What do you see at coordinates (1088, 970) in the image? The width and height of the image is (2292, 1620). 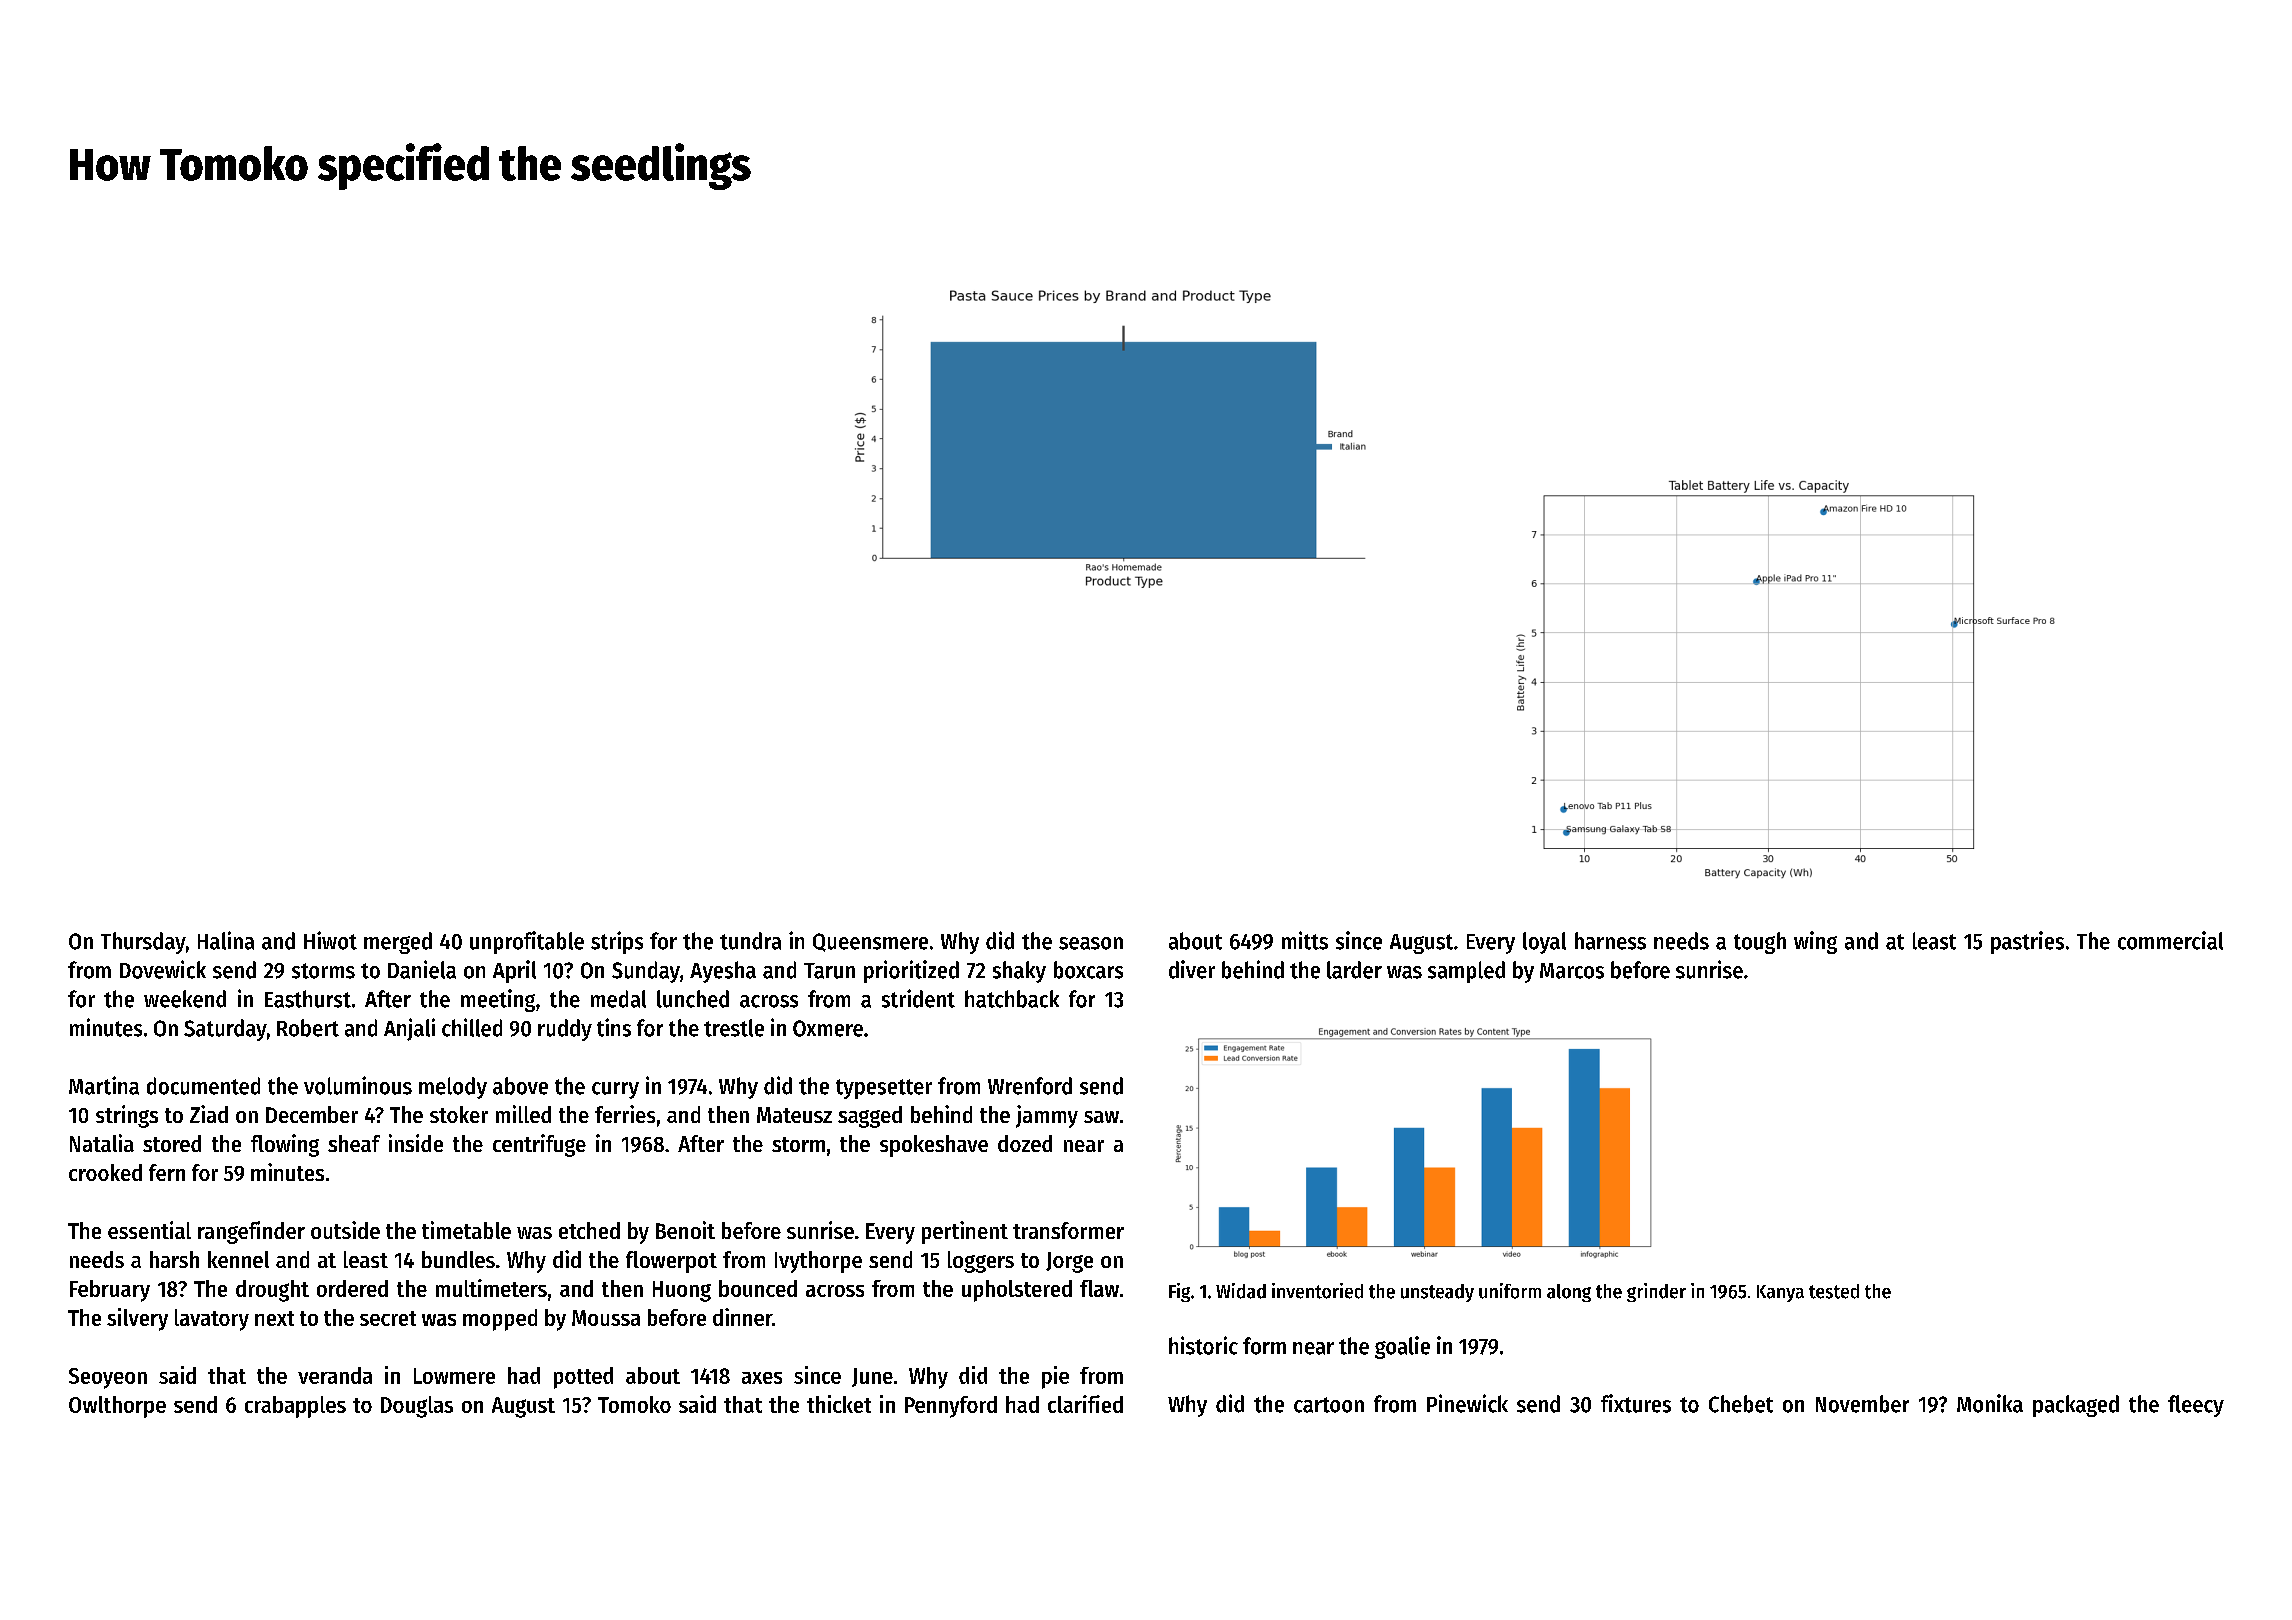 I see `boxcars` at bounding box center [1088, 970].
